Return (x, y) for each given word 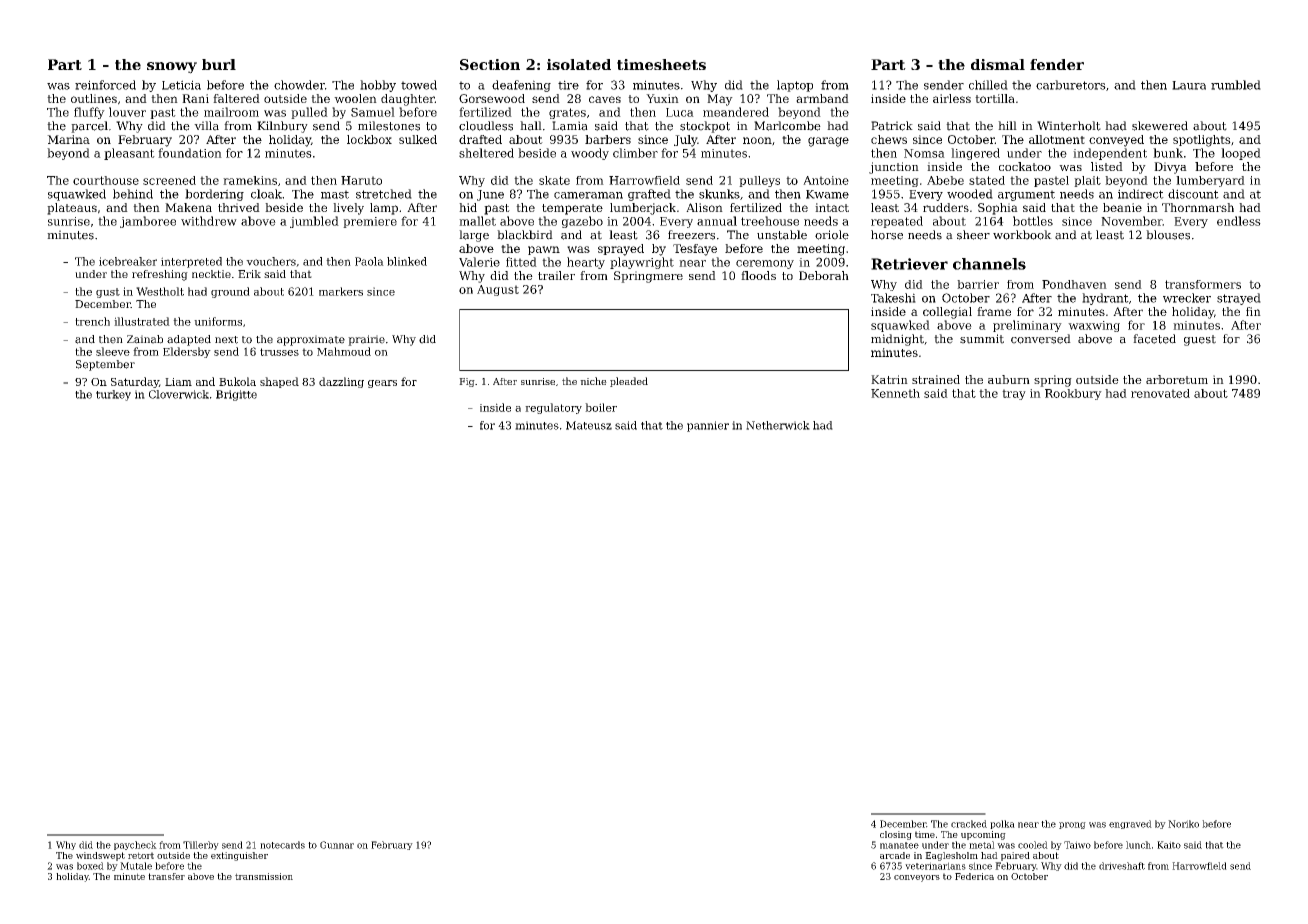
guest (1200, 340)
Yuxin (662, 98)
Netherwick (778, 425)
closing (896, 835)
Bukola (237, 381)
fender (1057, 64)
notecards (282, 845)
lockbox (369, 139)
